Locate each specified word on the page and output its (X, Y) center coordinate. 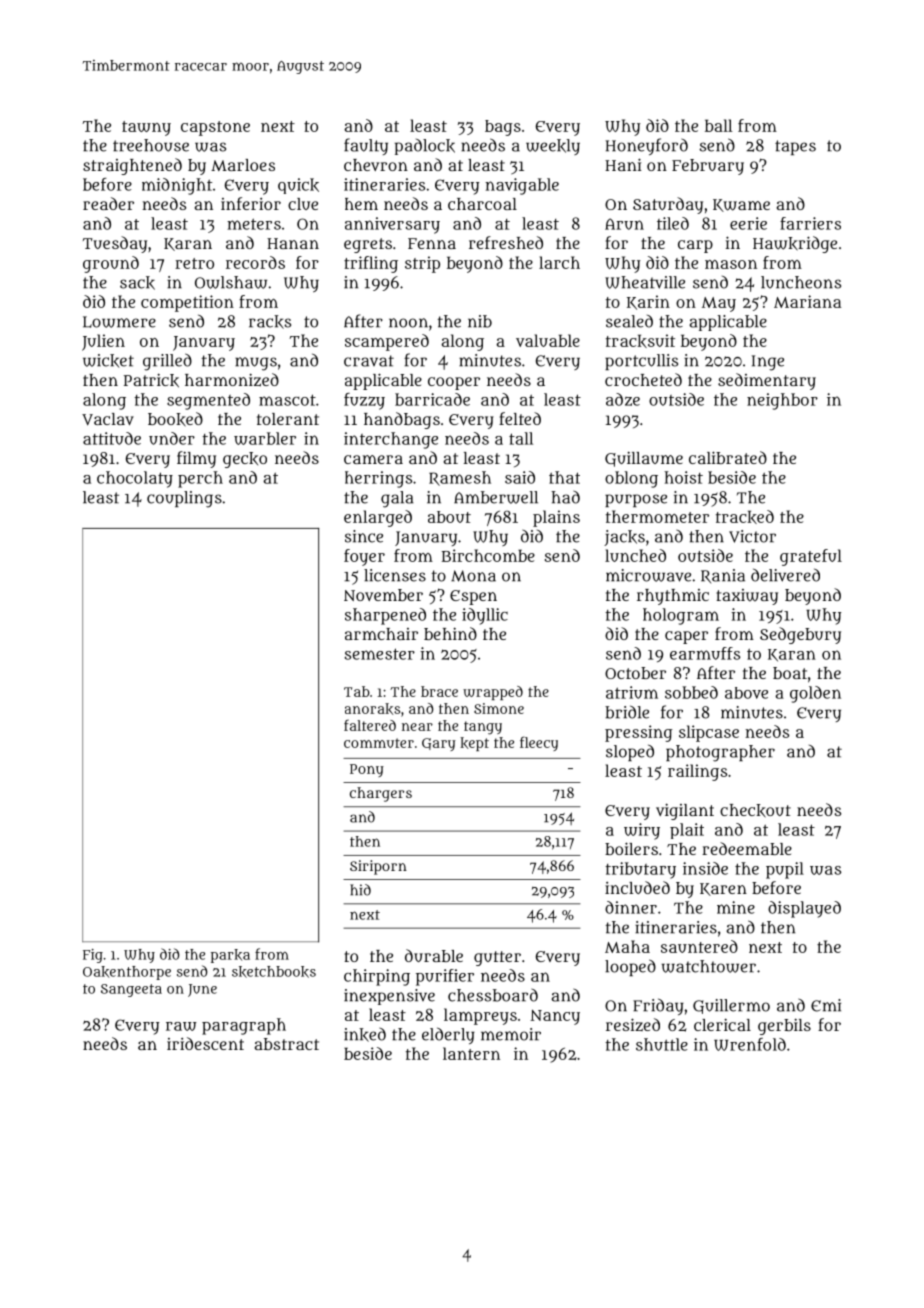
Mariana (807, 301)
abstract (287, 1044)
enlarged (378, 518)
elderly (448, 1035)
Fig (93, 956)
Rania (723, 576)
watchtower (709, 966)
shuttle (662, 1044)
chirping (377, 977)
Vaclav (108, 419)
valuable (548, 340)
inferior (251, 203)
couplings (184, 499)
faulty (366, 146)
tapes (795, 147)
